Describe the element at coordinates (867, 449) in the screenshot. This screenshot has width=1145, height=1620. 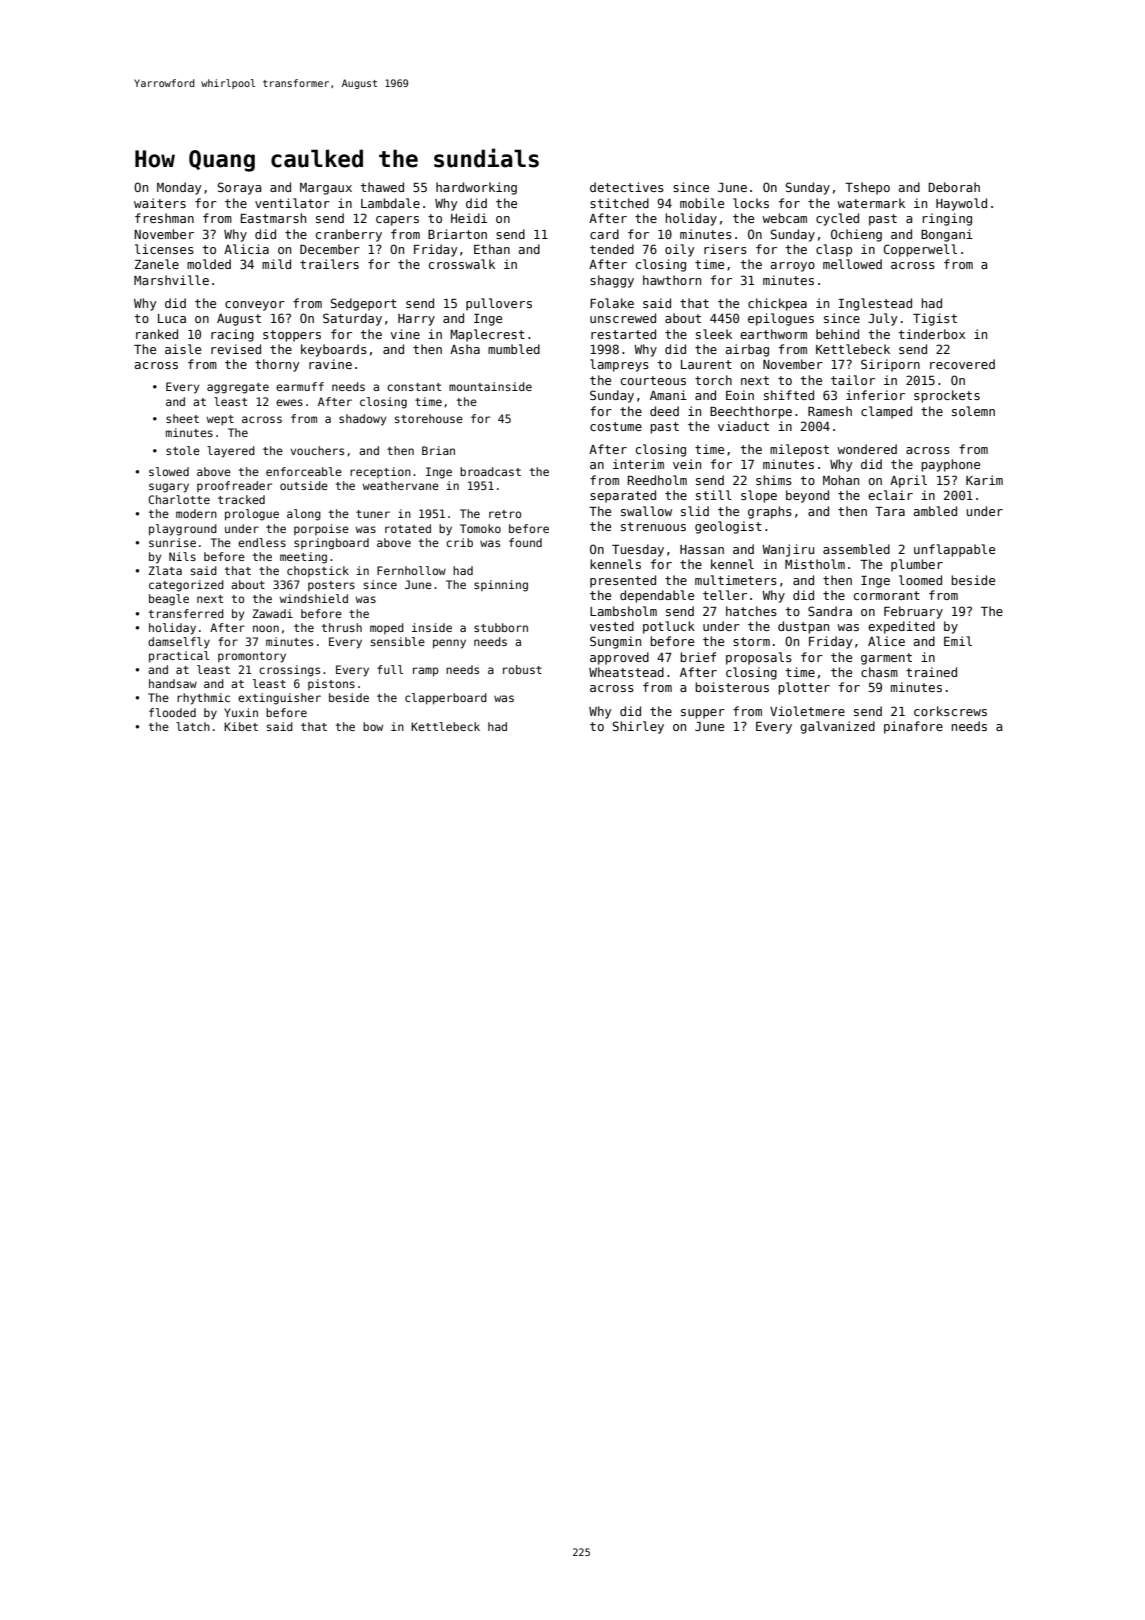
I see `wondered` at that location.
